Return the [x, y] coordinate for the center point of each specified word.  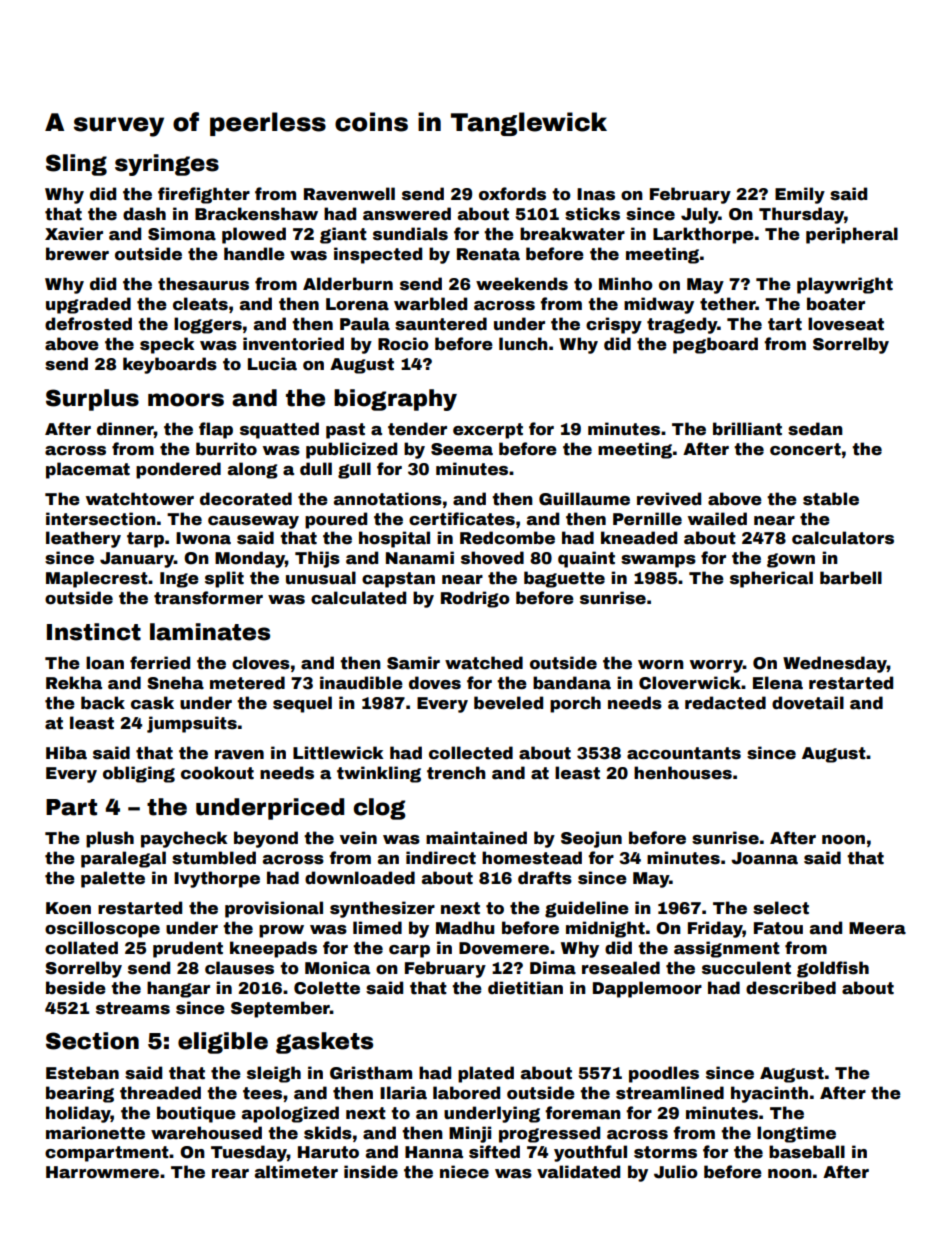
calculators [843, 538]
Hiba [66, 753]
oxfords [512, 194]
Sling [76, 165]
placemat [88, 470]
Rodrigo [475, 599]
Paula [365, 324]
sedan [815, 429]
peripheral [852, 235]
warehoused [206, 1133]
